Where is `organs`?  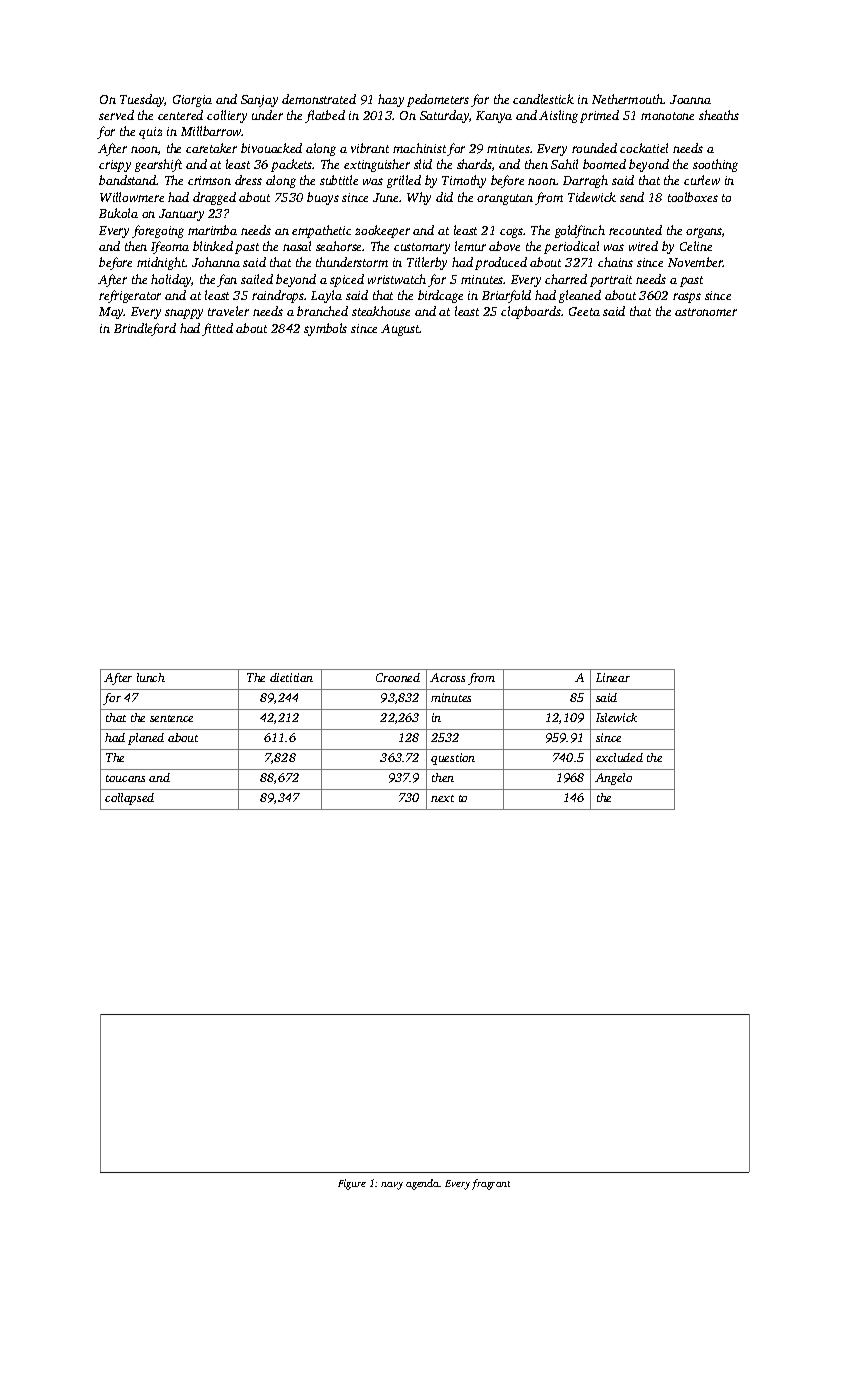 organs is located at coordinates (704, 233).
